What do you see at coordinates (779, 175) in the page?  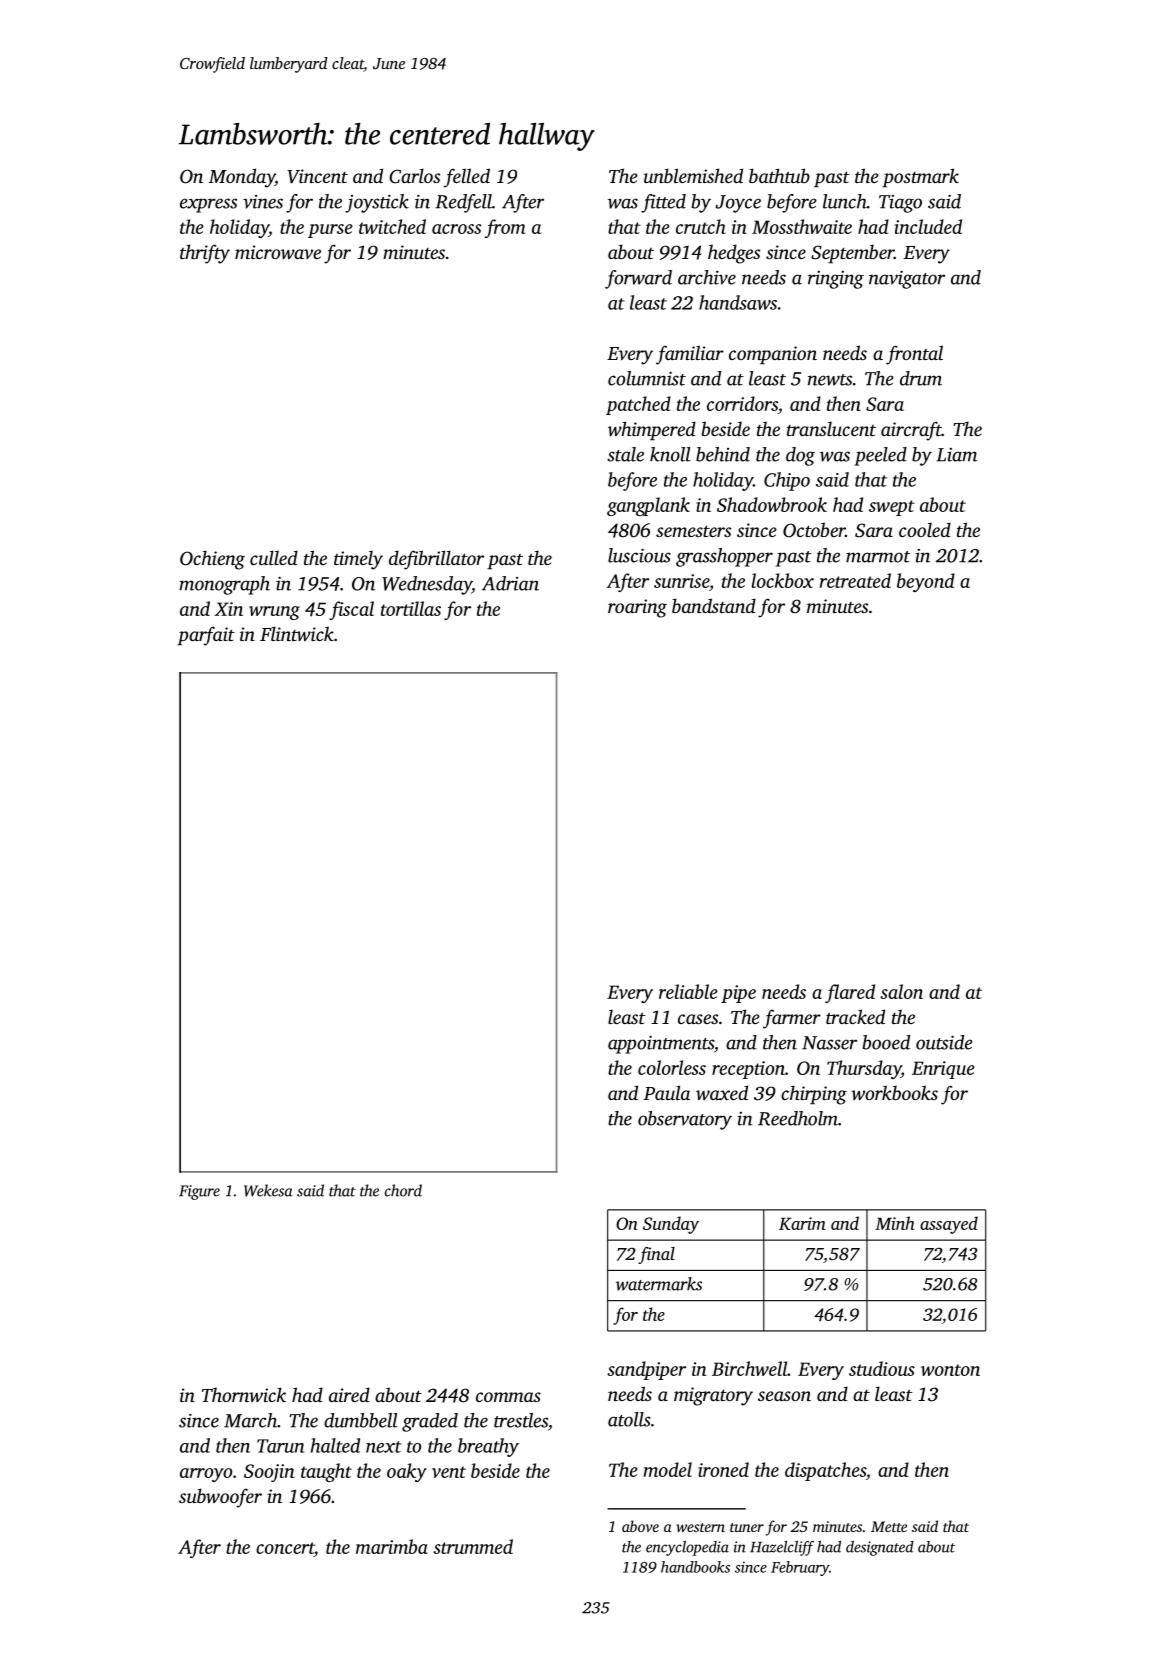 I see `bathtub` at bounding box center [779, 175].
